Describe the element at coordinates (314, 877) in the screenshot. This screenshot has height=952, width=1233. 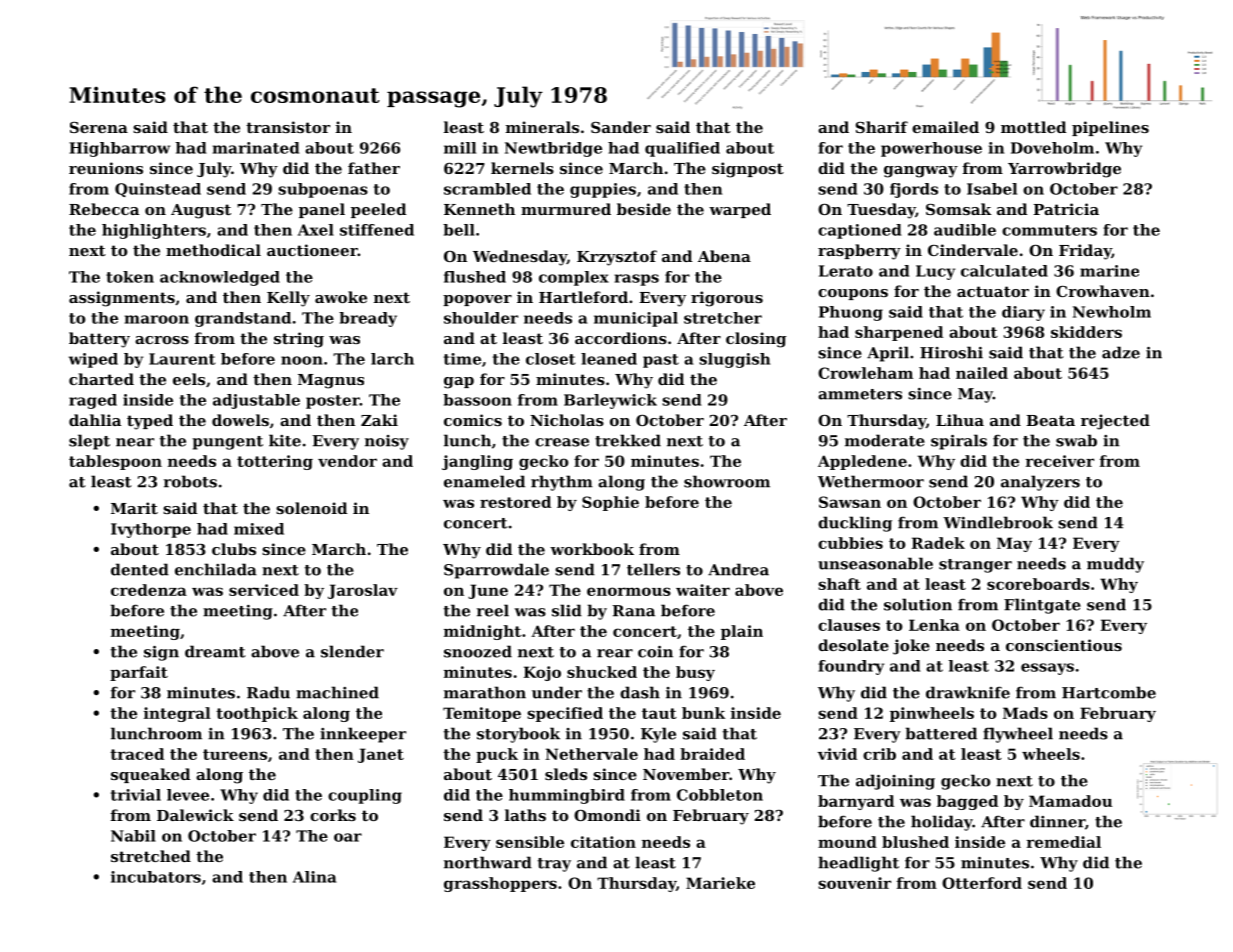
I see `Alina` at that location.
